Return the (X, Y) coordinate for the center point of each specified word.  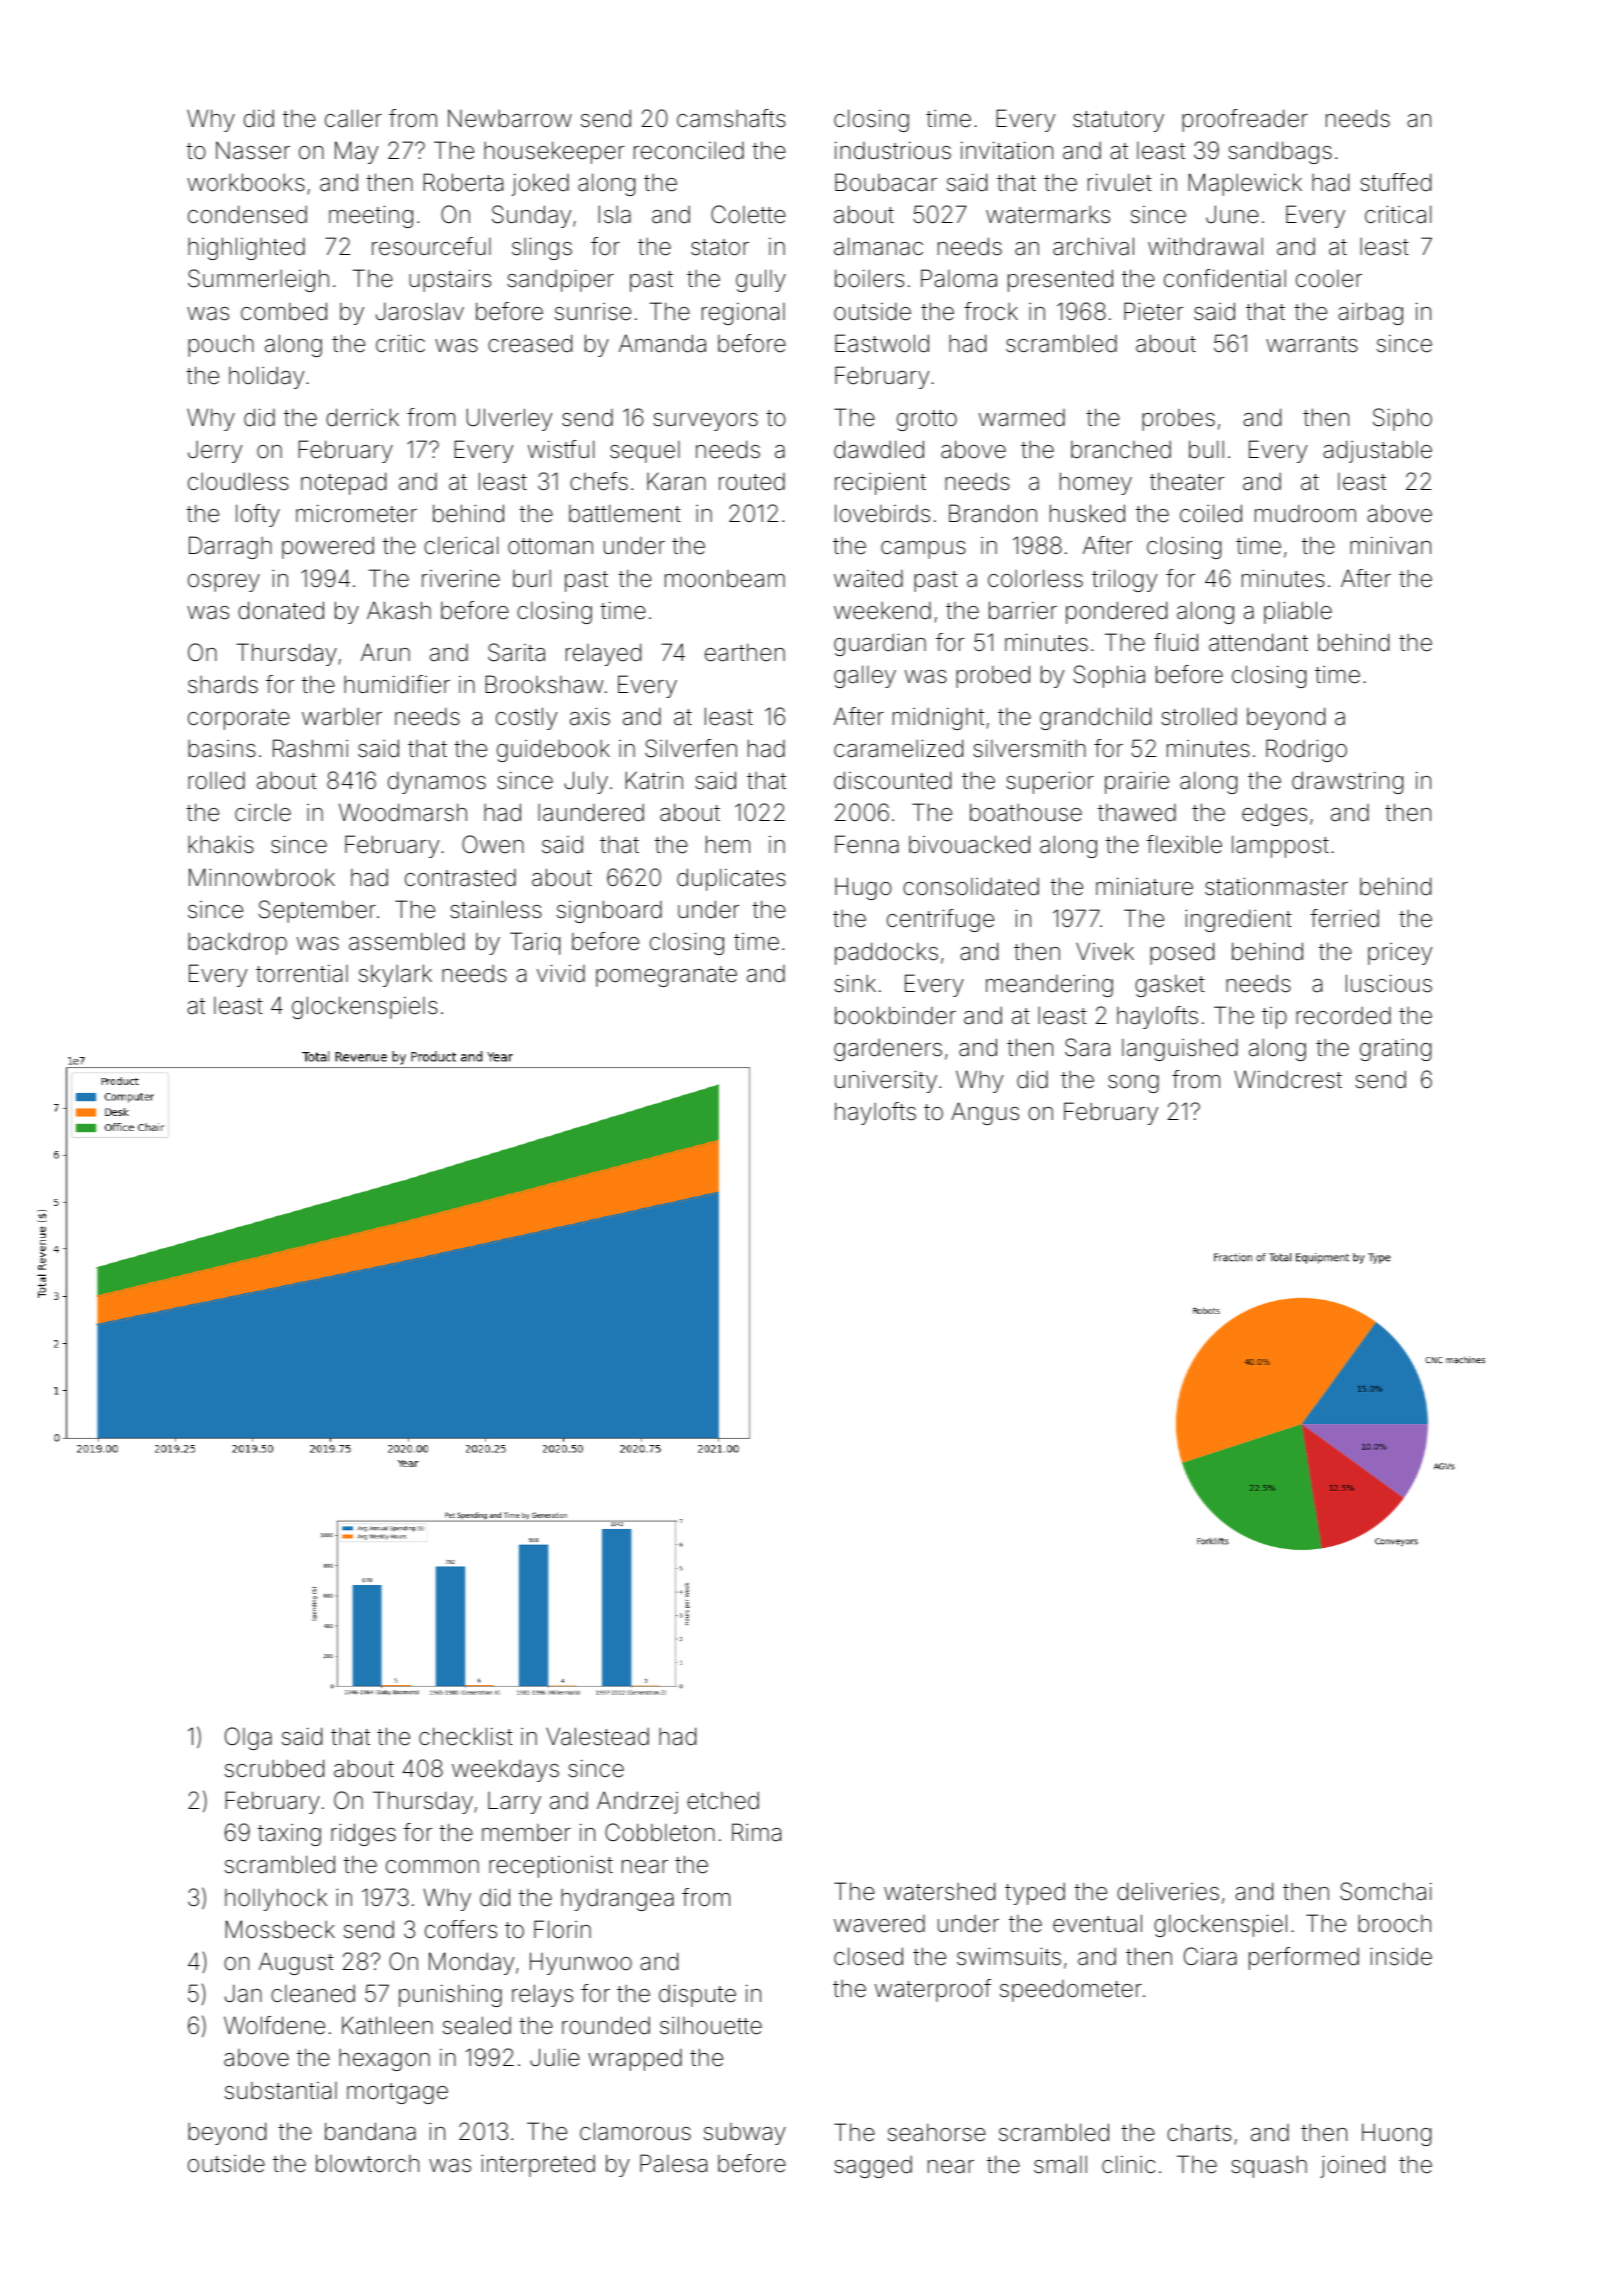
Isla (614, 214)
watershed (939, 1891)
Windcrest (1288, 1079)
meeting (371, 216)
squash (1269, 2166)
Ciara (1210, 1956)
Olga (248, 1738)
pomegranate (666, 976)
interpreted (538, 2165)
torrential (302, 974)
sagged (873, 2167)
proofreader (1245, 120)
